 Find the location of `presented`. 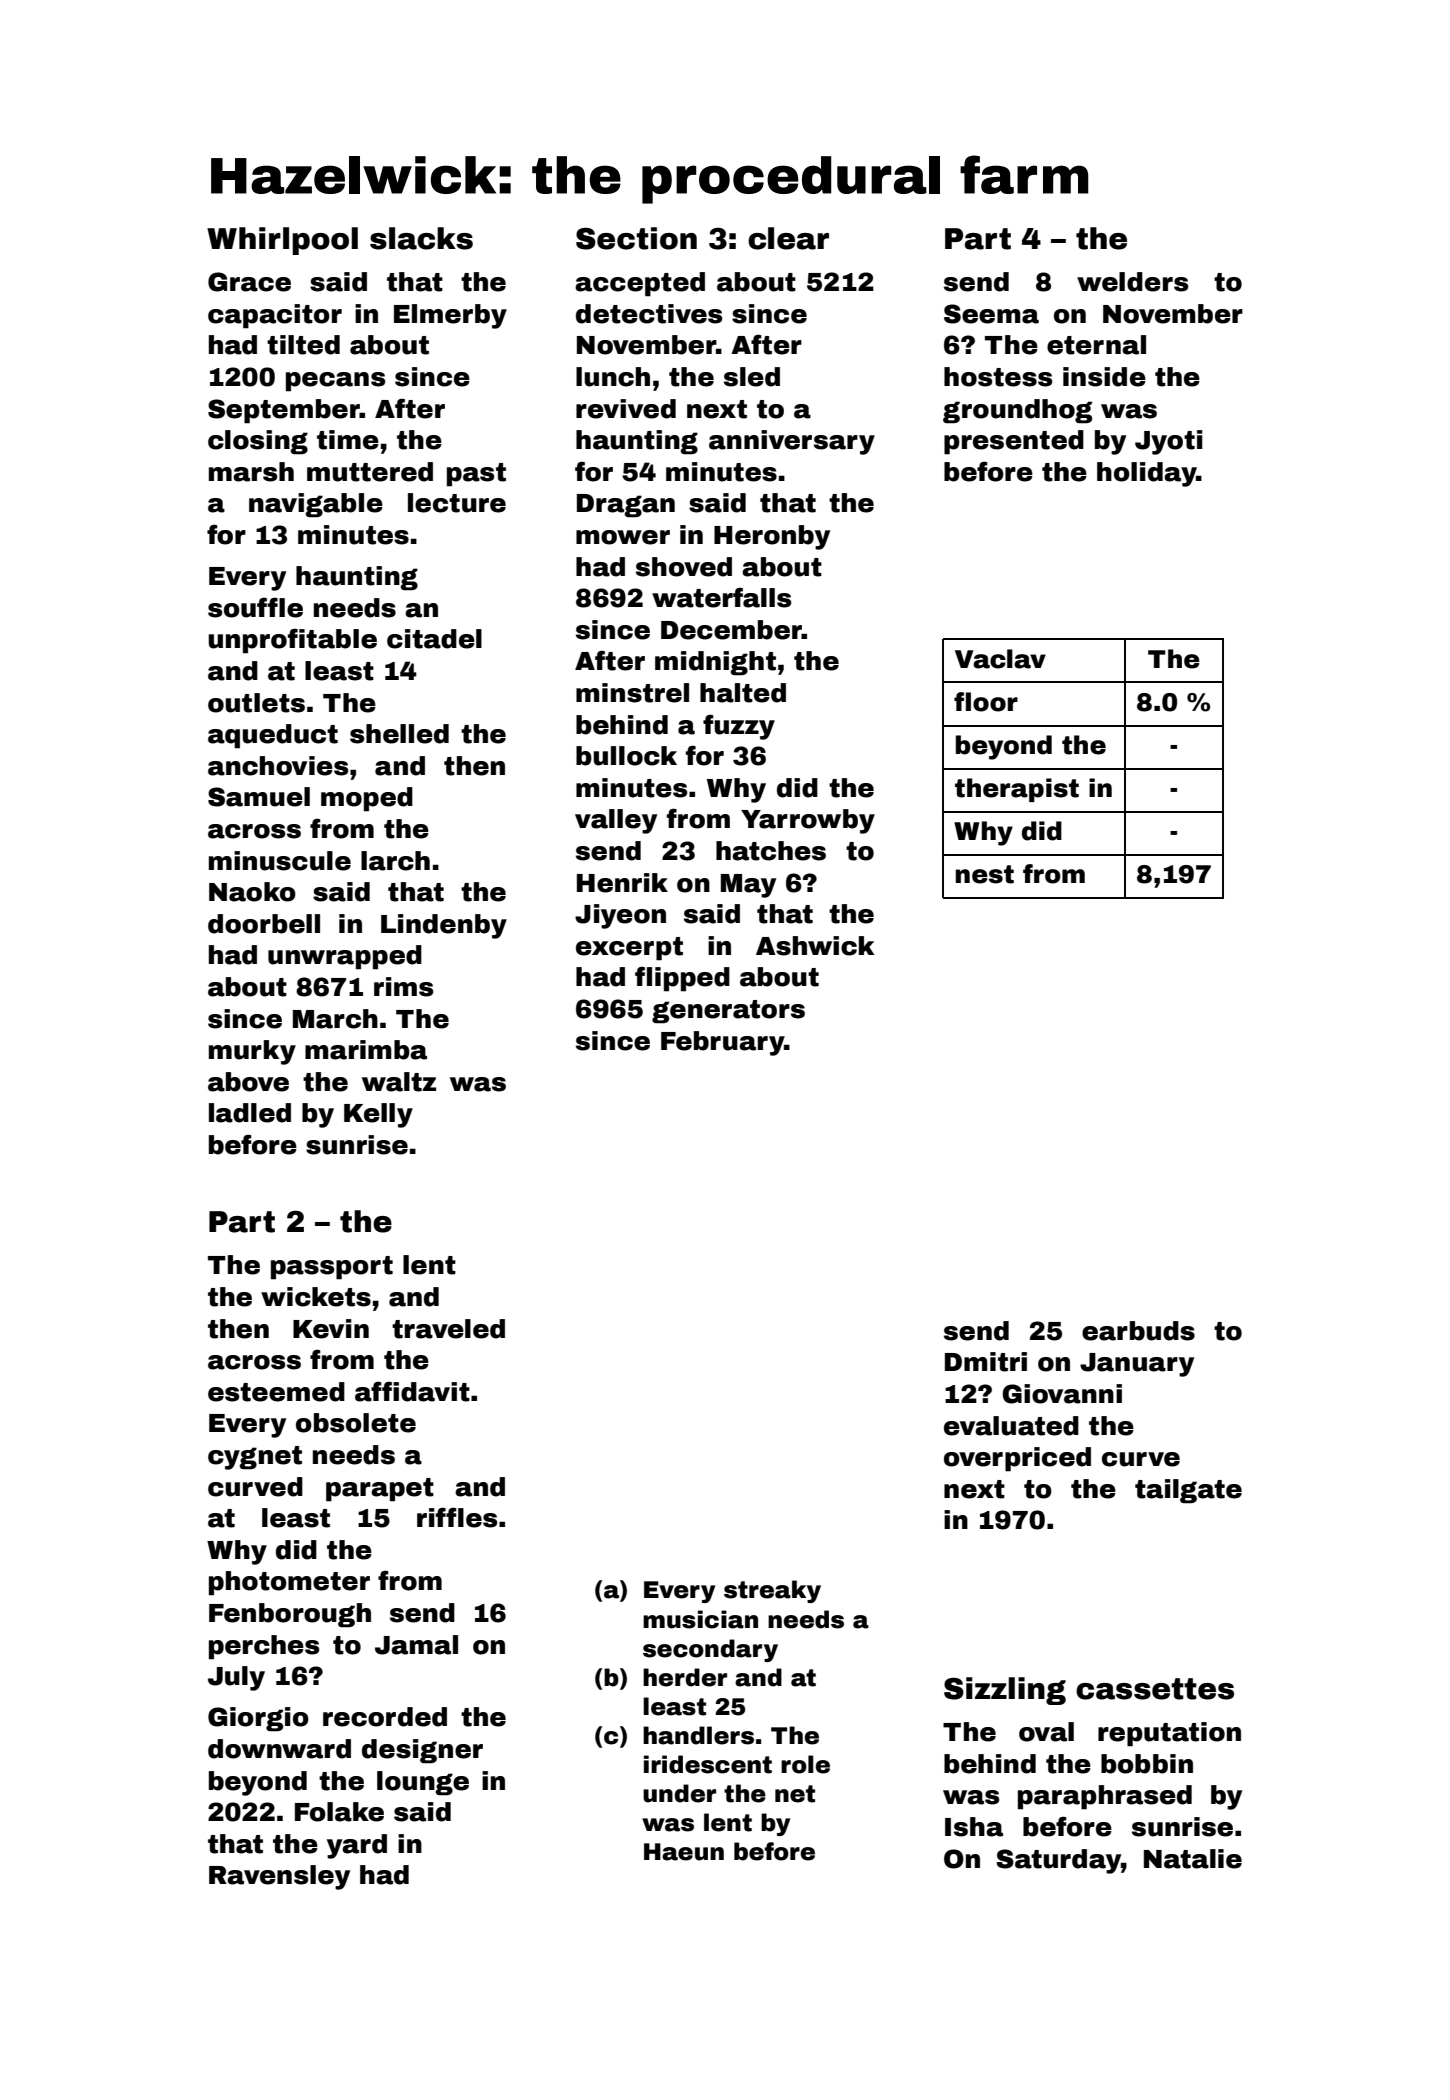

presented is located at coordinates (1014, 442).
